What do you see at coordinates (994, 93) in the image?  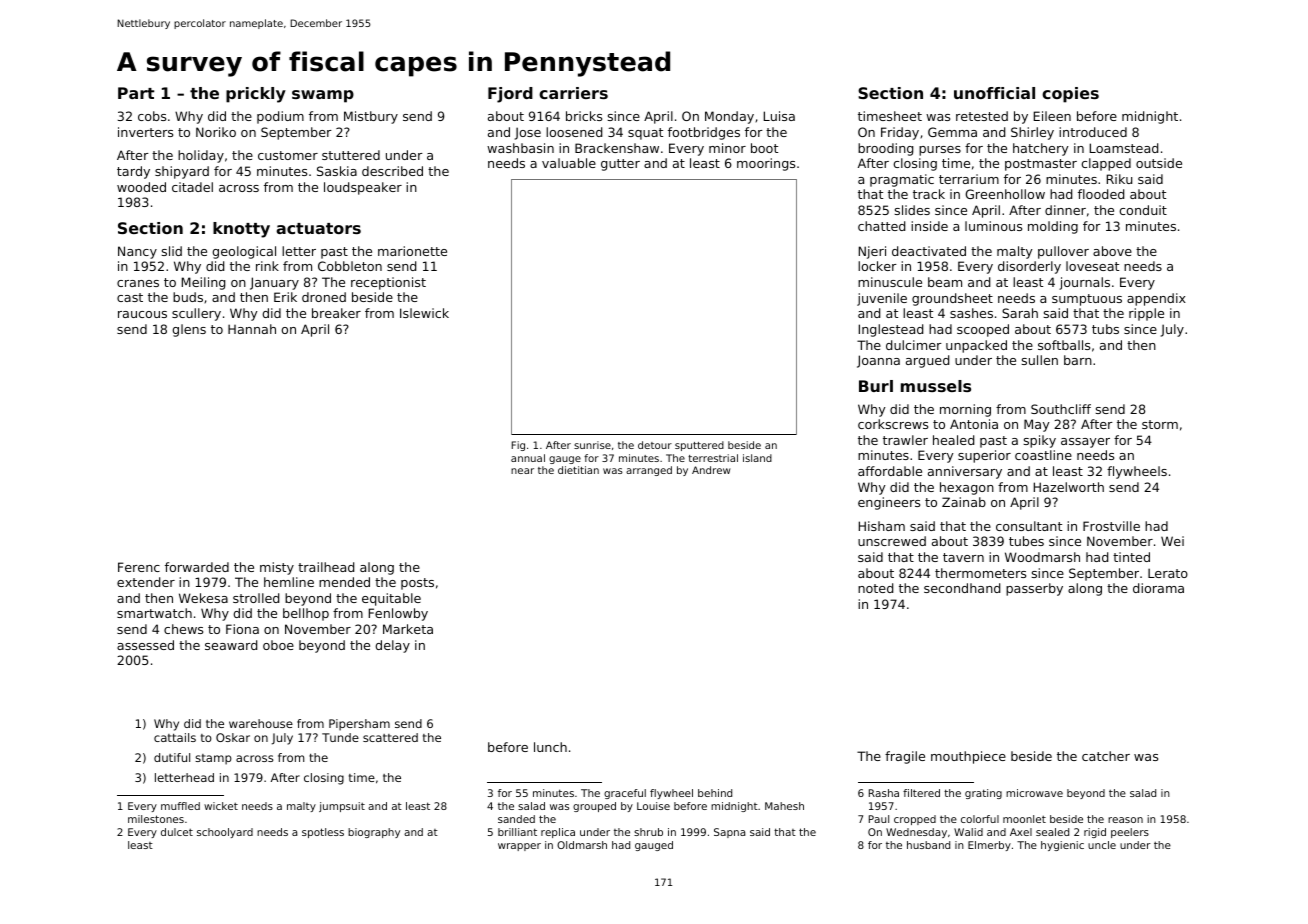 I see `unofficial` at bounding box center [994, 93].
